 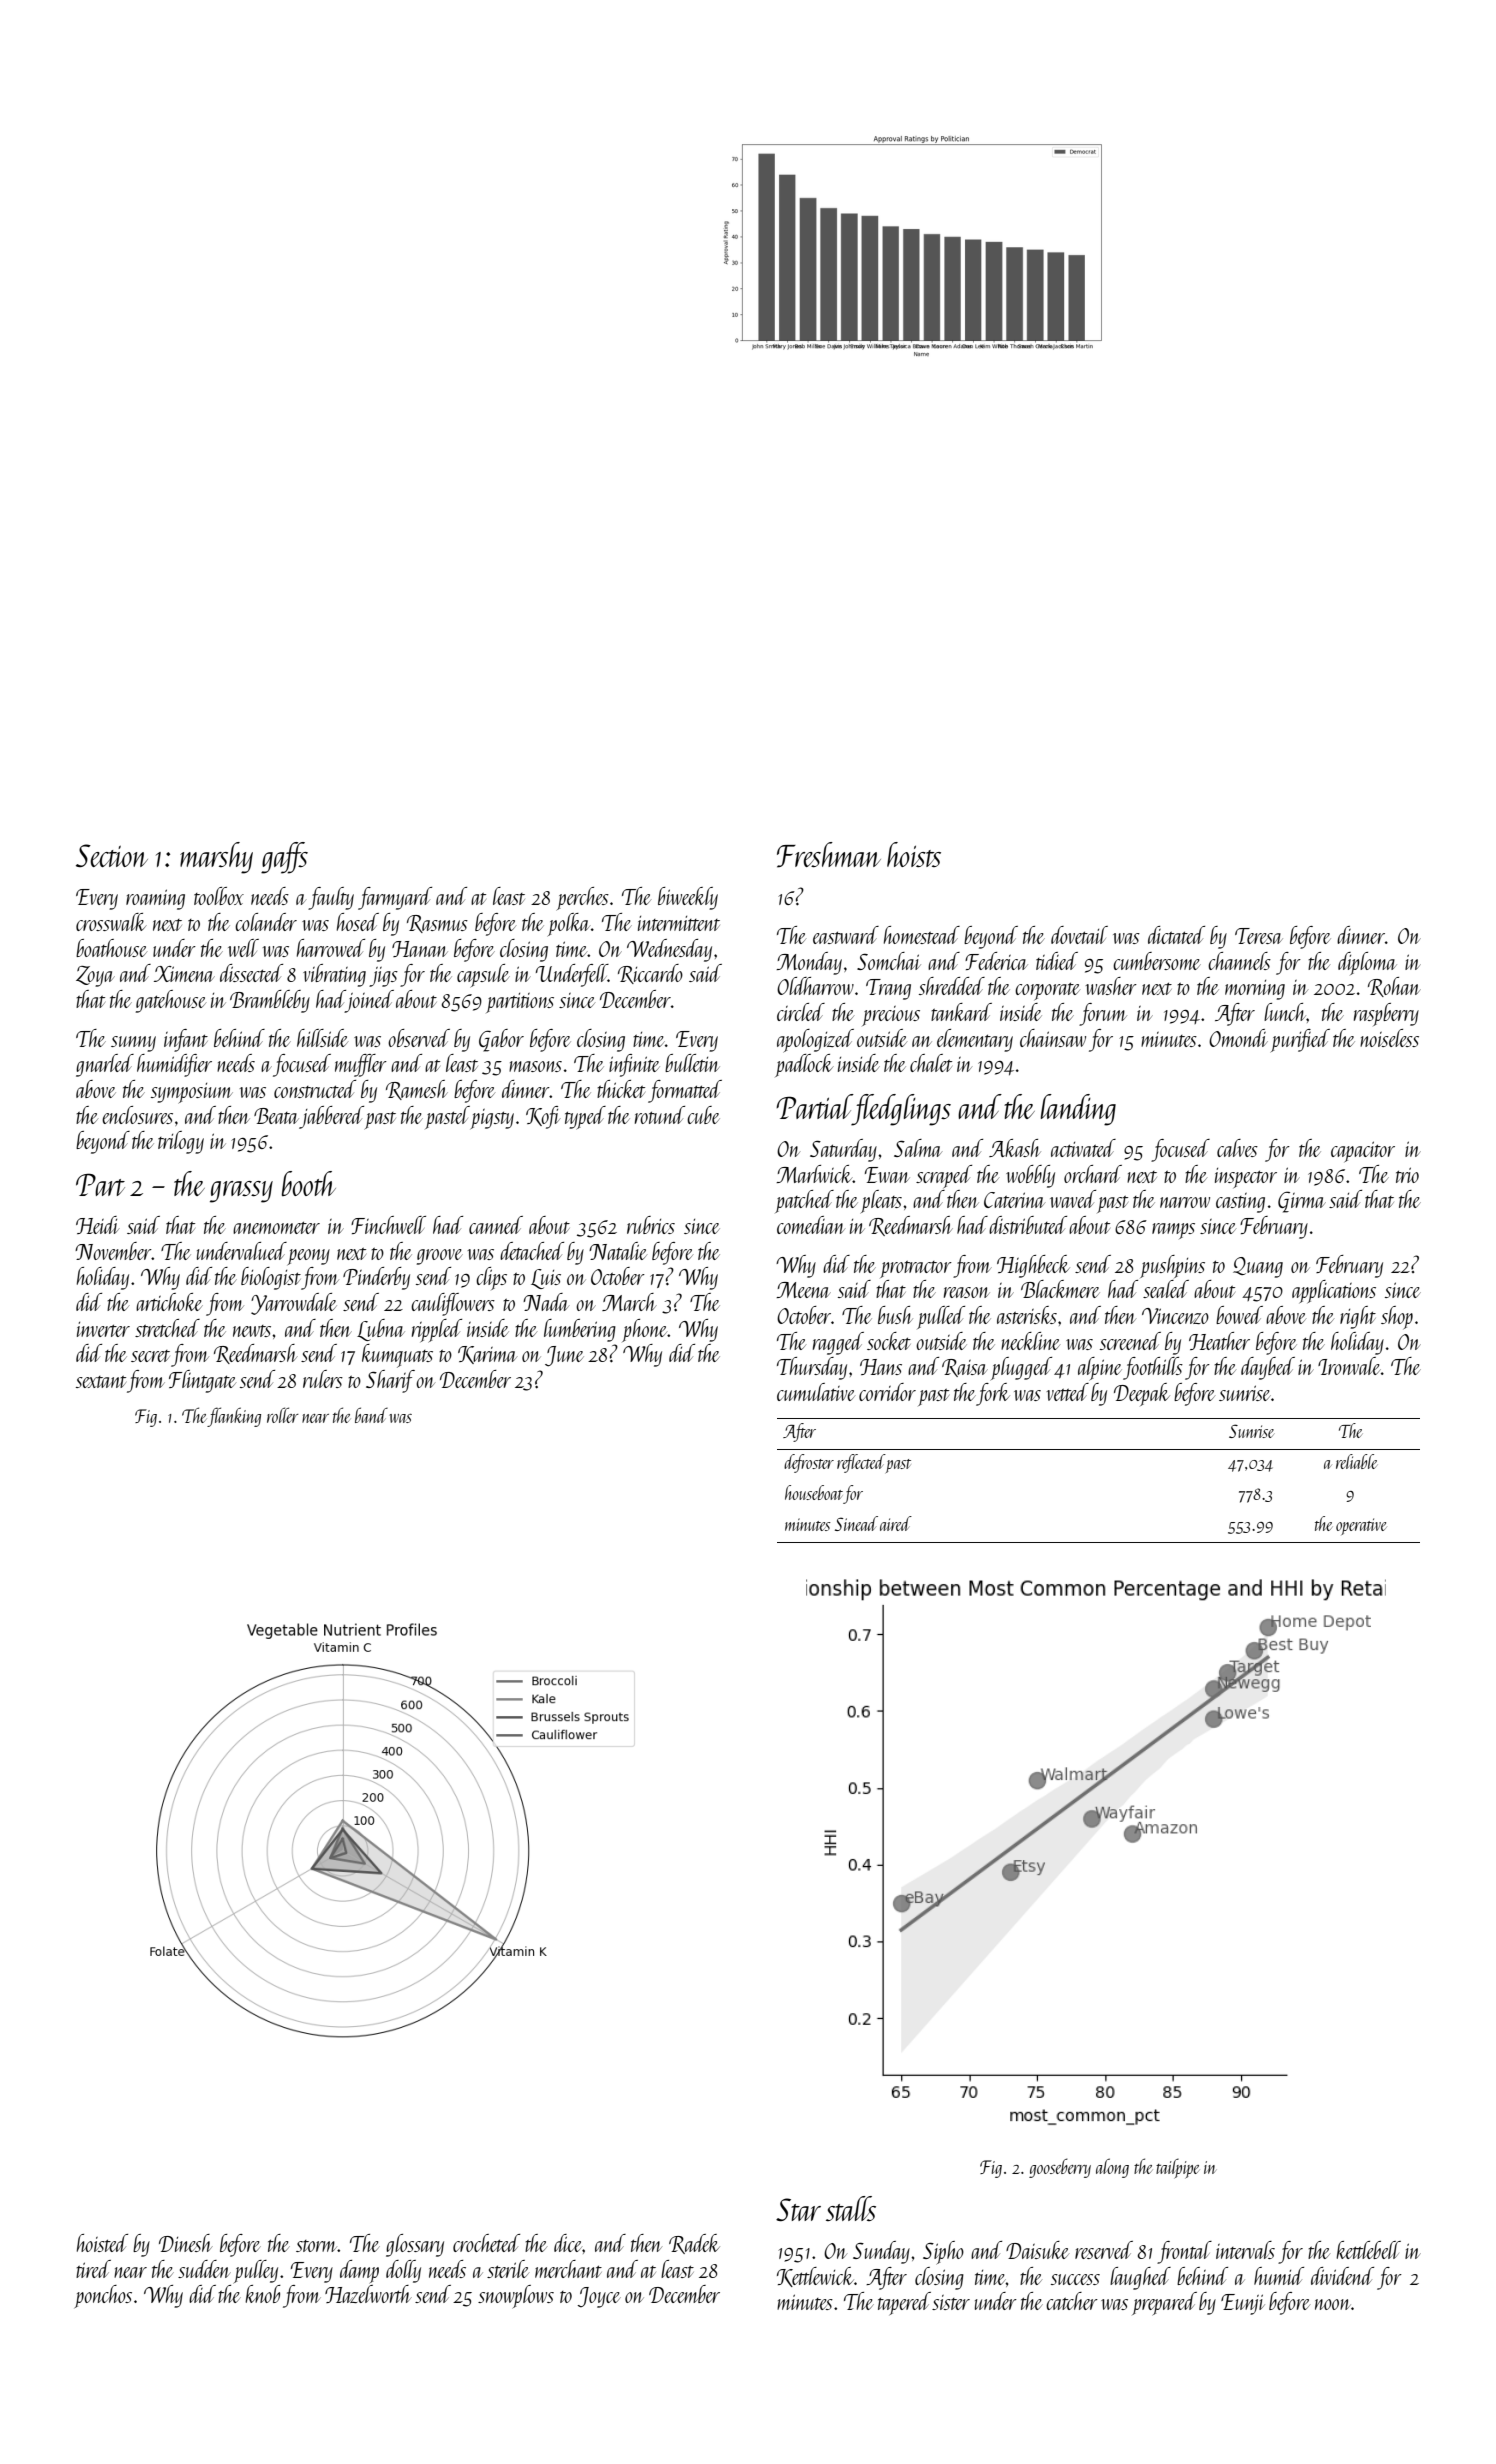 I want to click on masons, so click(x=535, y=1066).
